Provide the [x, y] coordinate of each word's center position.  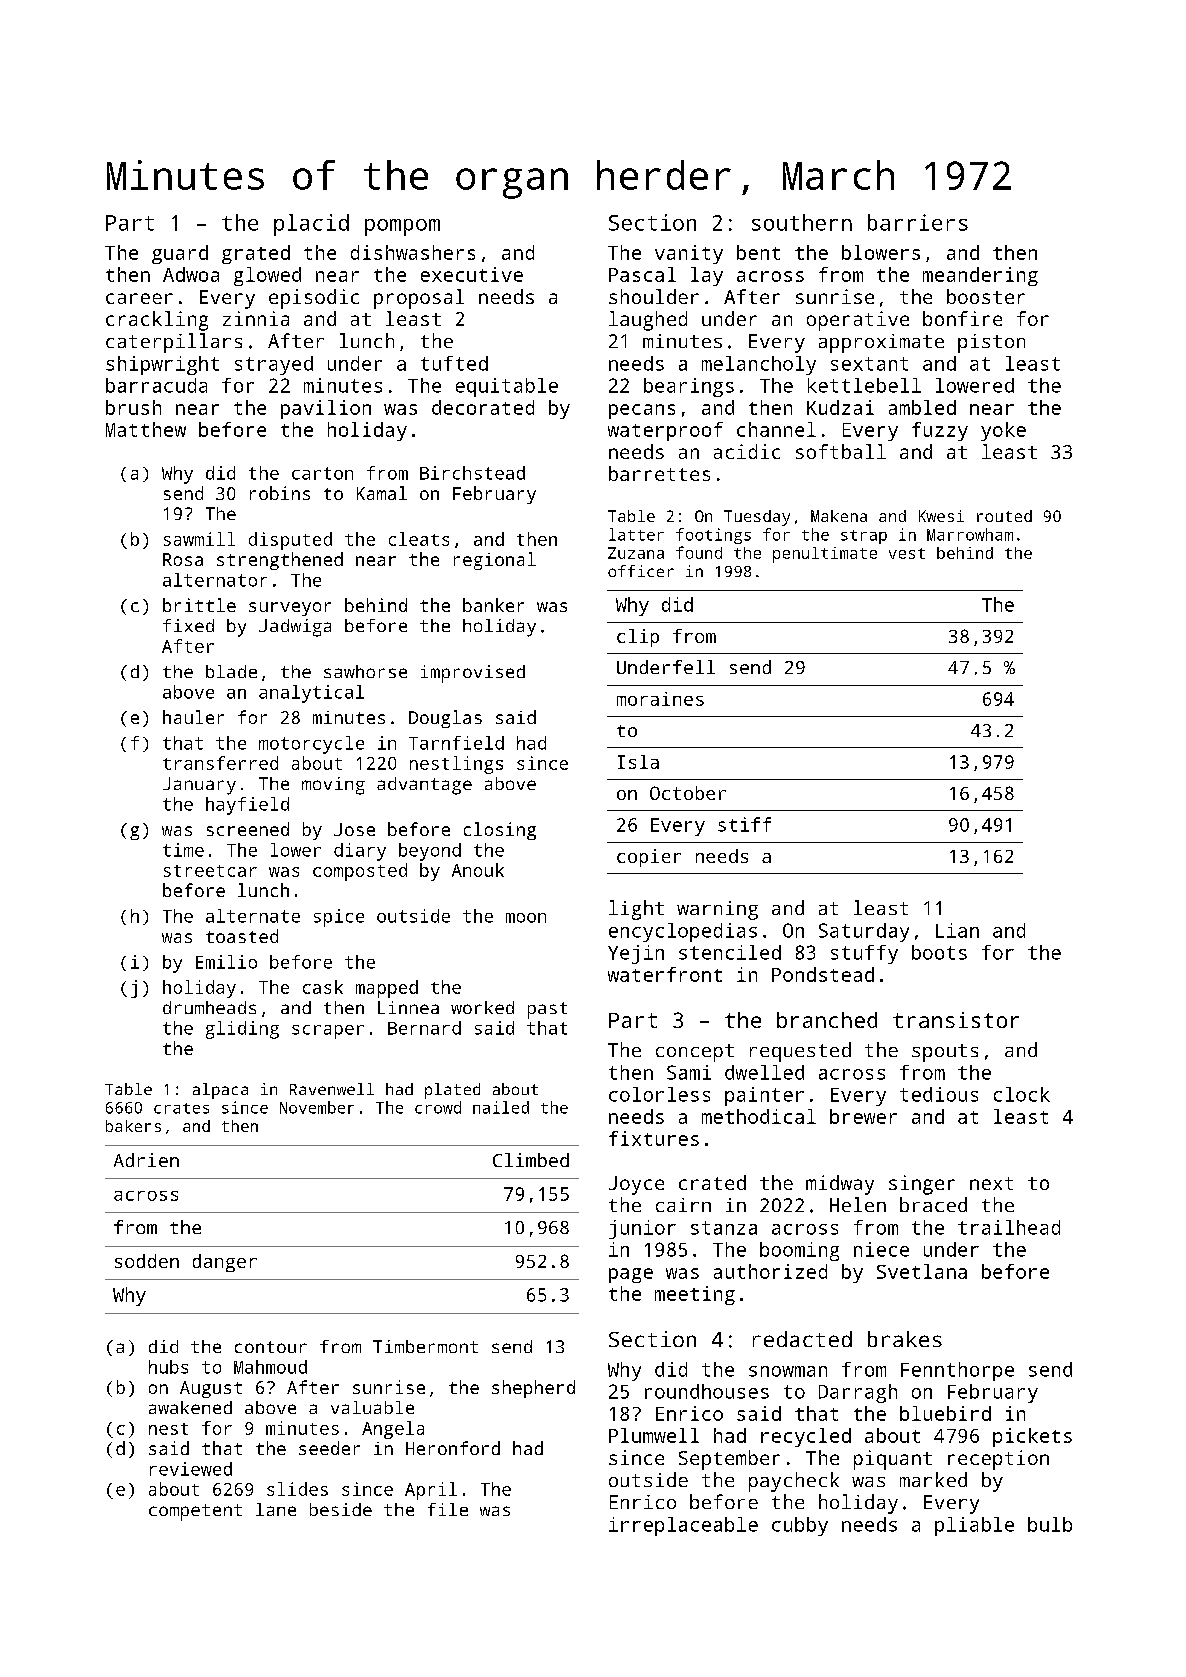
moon [526, 918]
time [183, 850]
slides [297, 1489]
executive [472, 274]
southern [802, 222]
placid [311, 225]
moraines [660, 699]
